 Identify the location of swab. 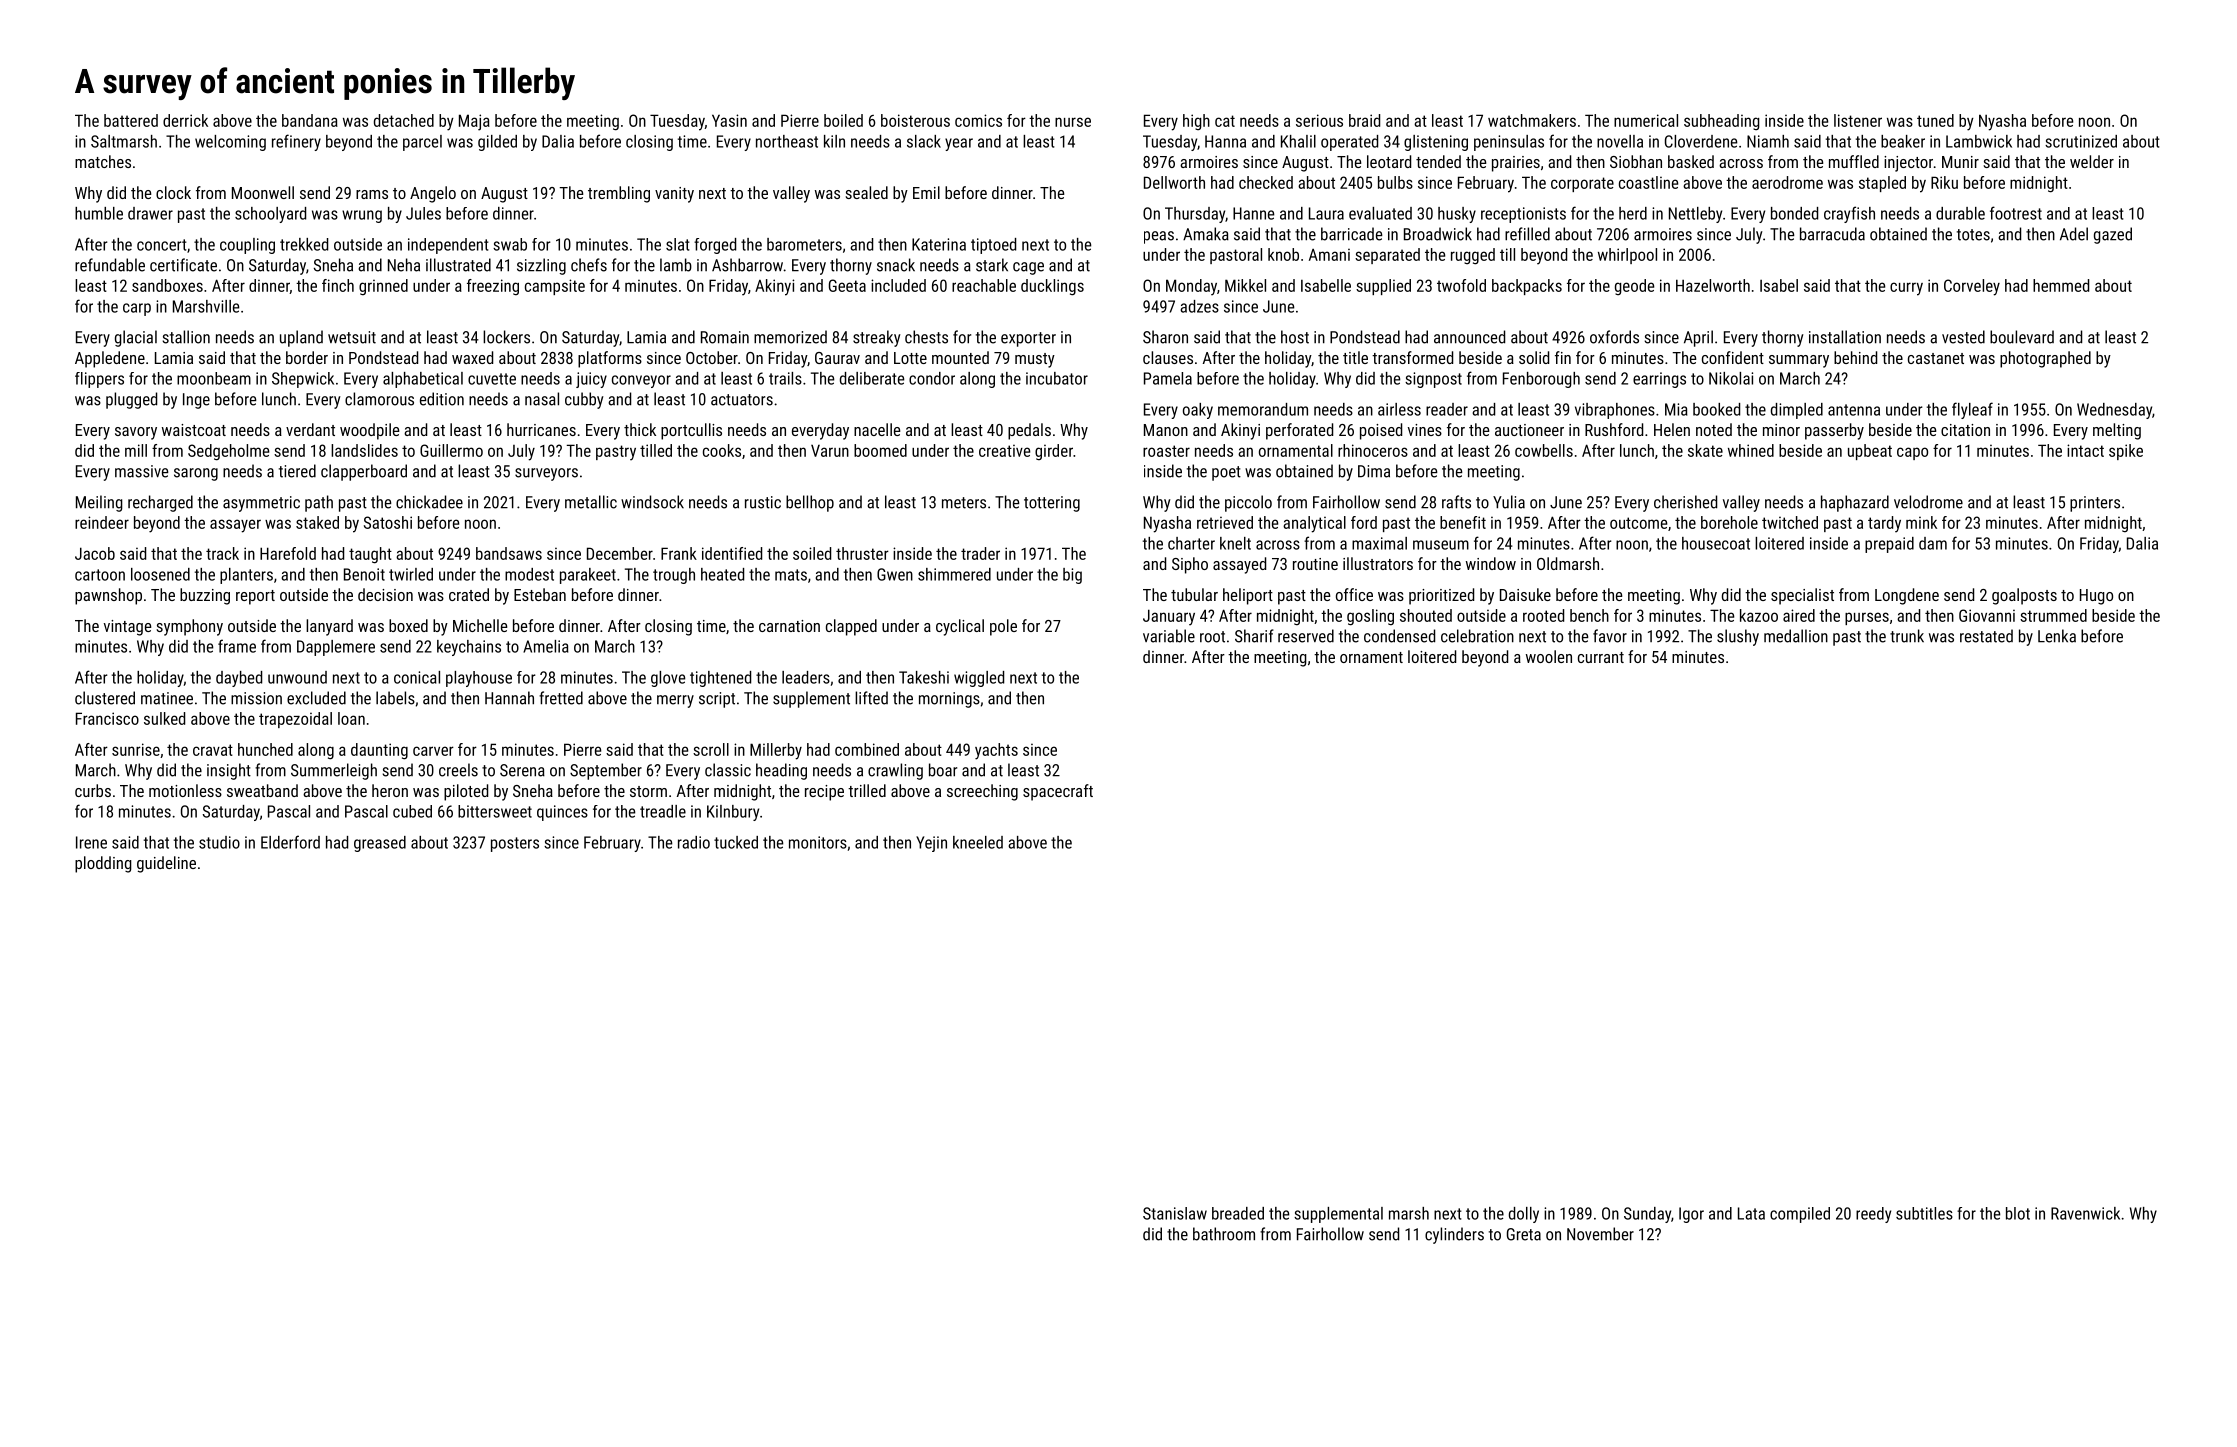
(510, 244).
